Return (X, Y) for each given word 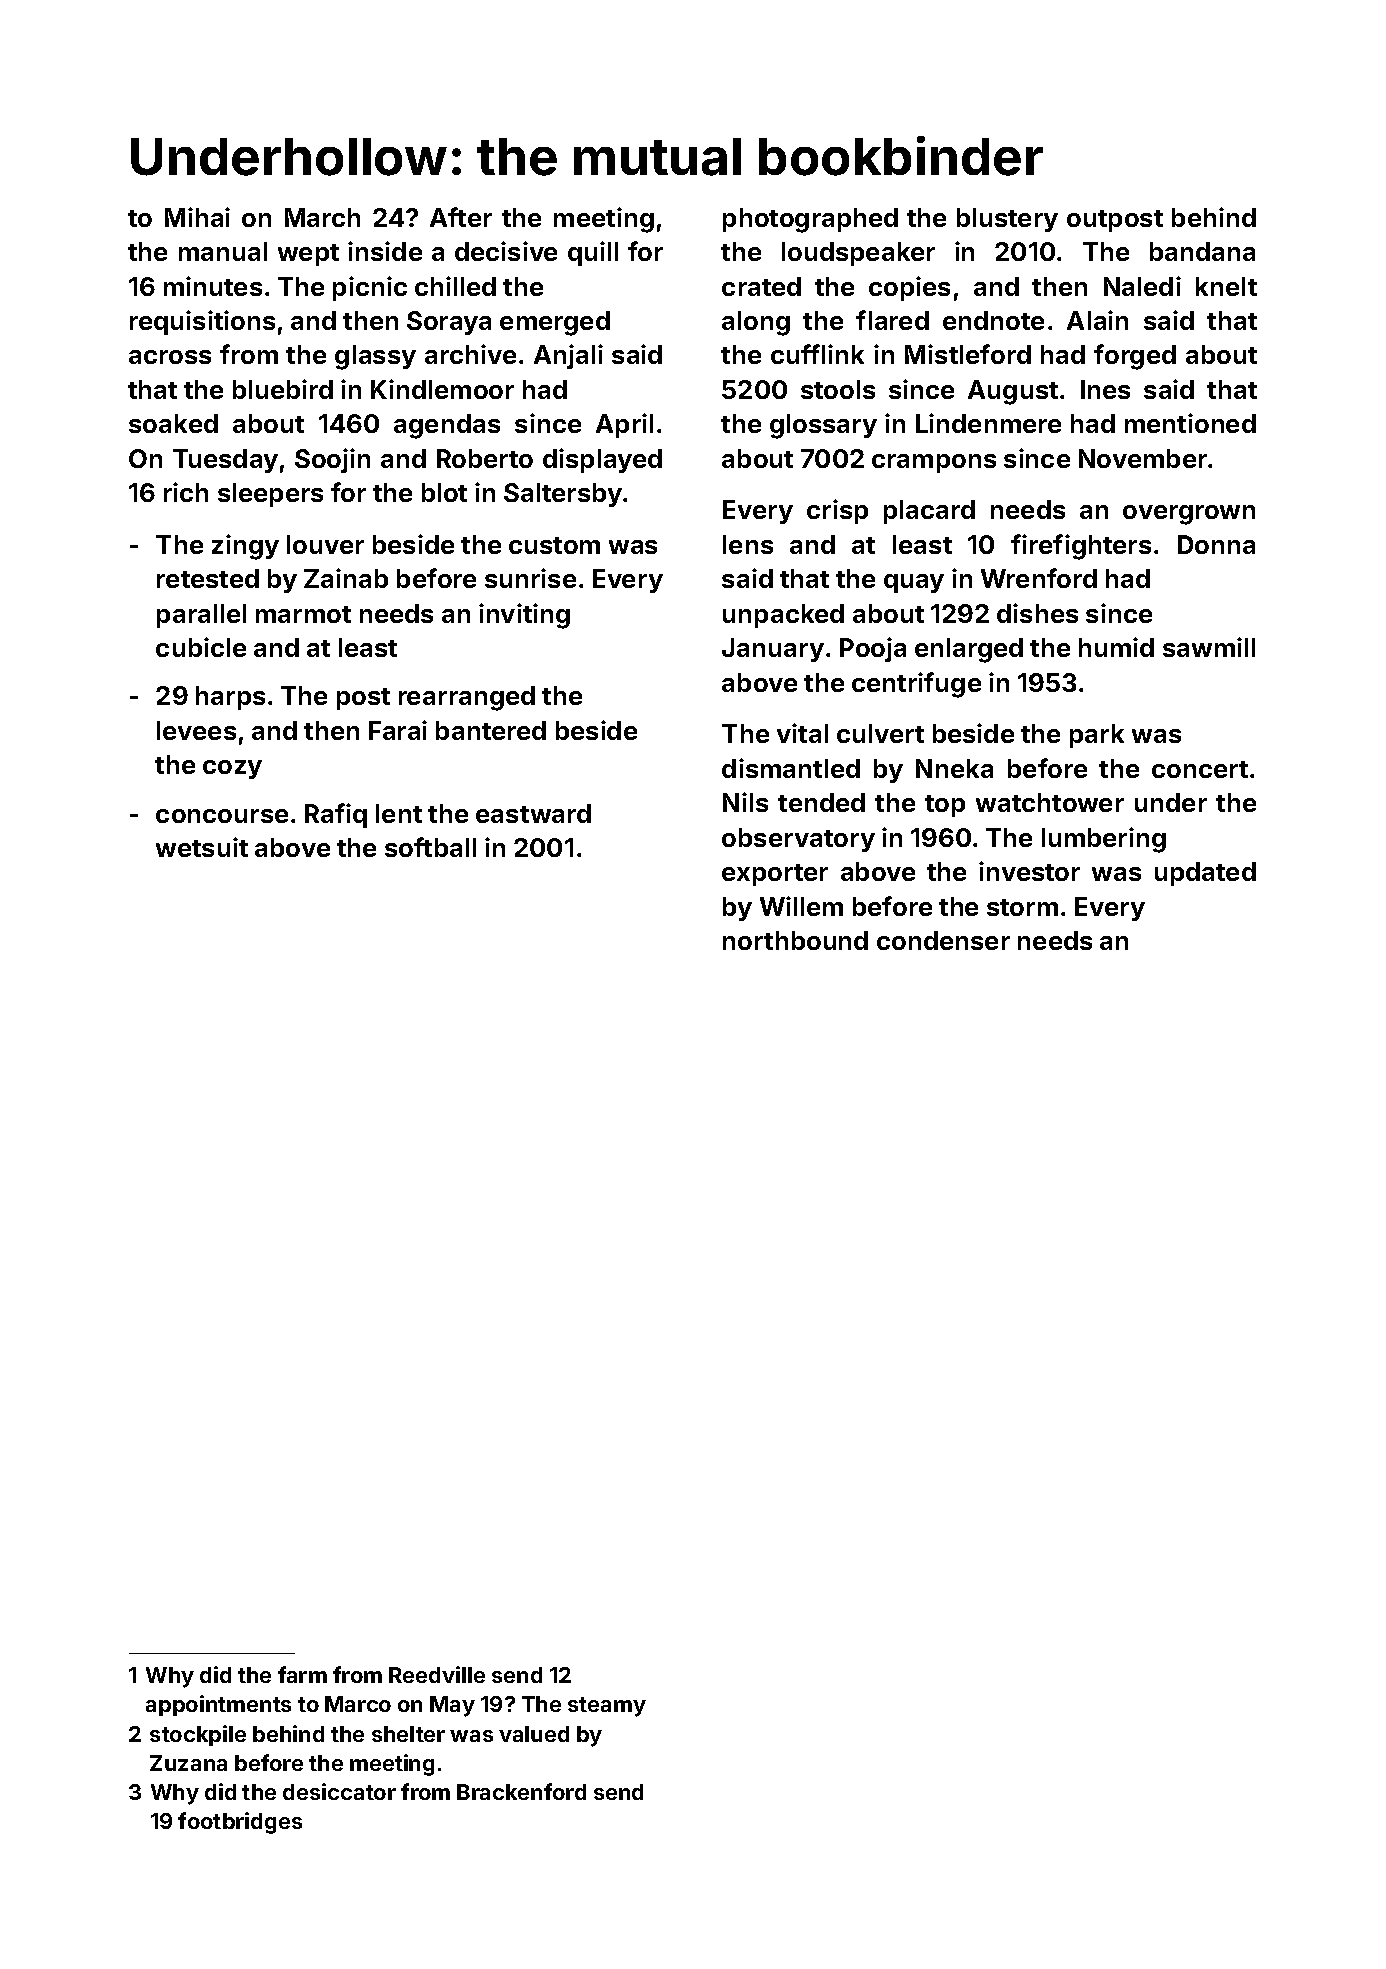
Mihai (197, 217)
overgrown (1189, 515)
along (756, 323)
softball (430, 847)
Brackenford (521, 1791)
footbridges (240, 1823)
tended (821, 802)
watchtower (1050, 802)
